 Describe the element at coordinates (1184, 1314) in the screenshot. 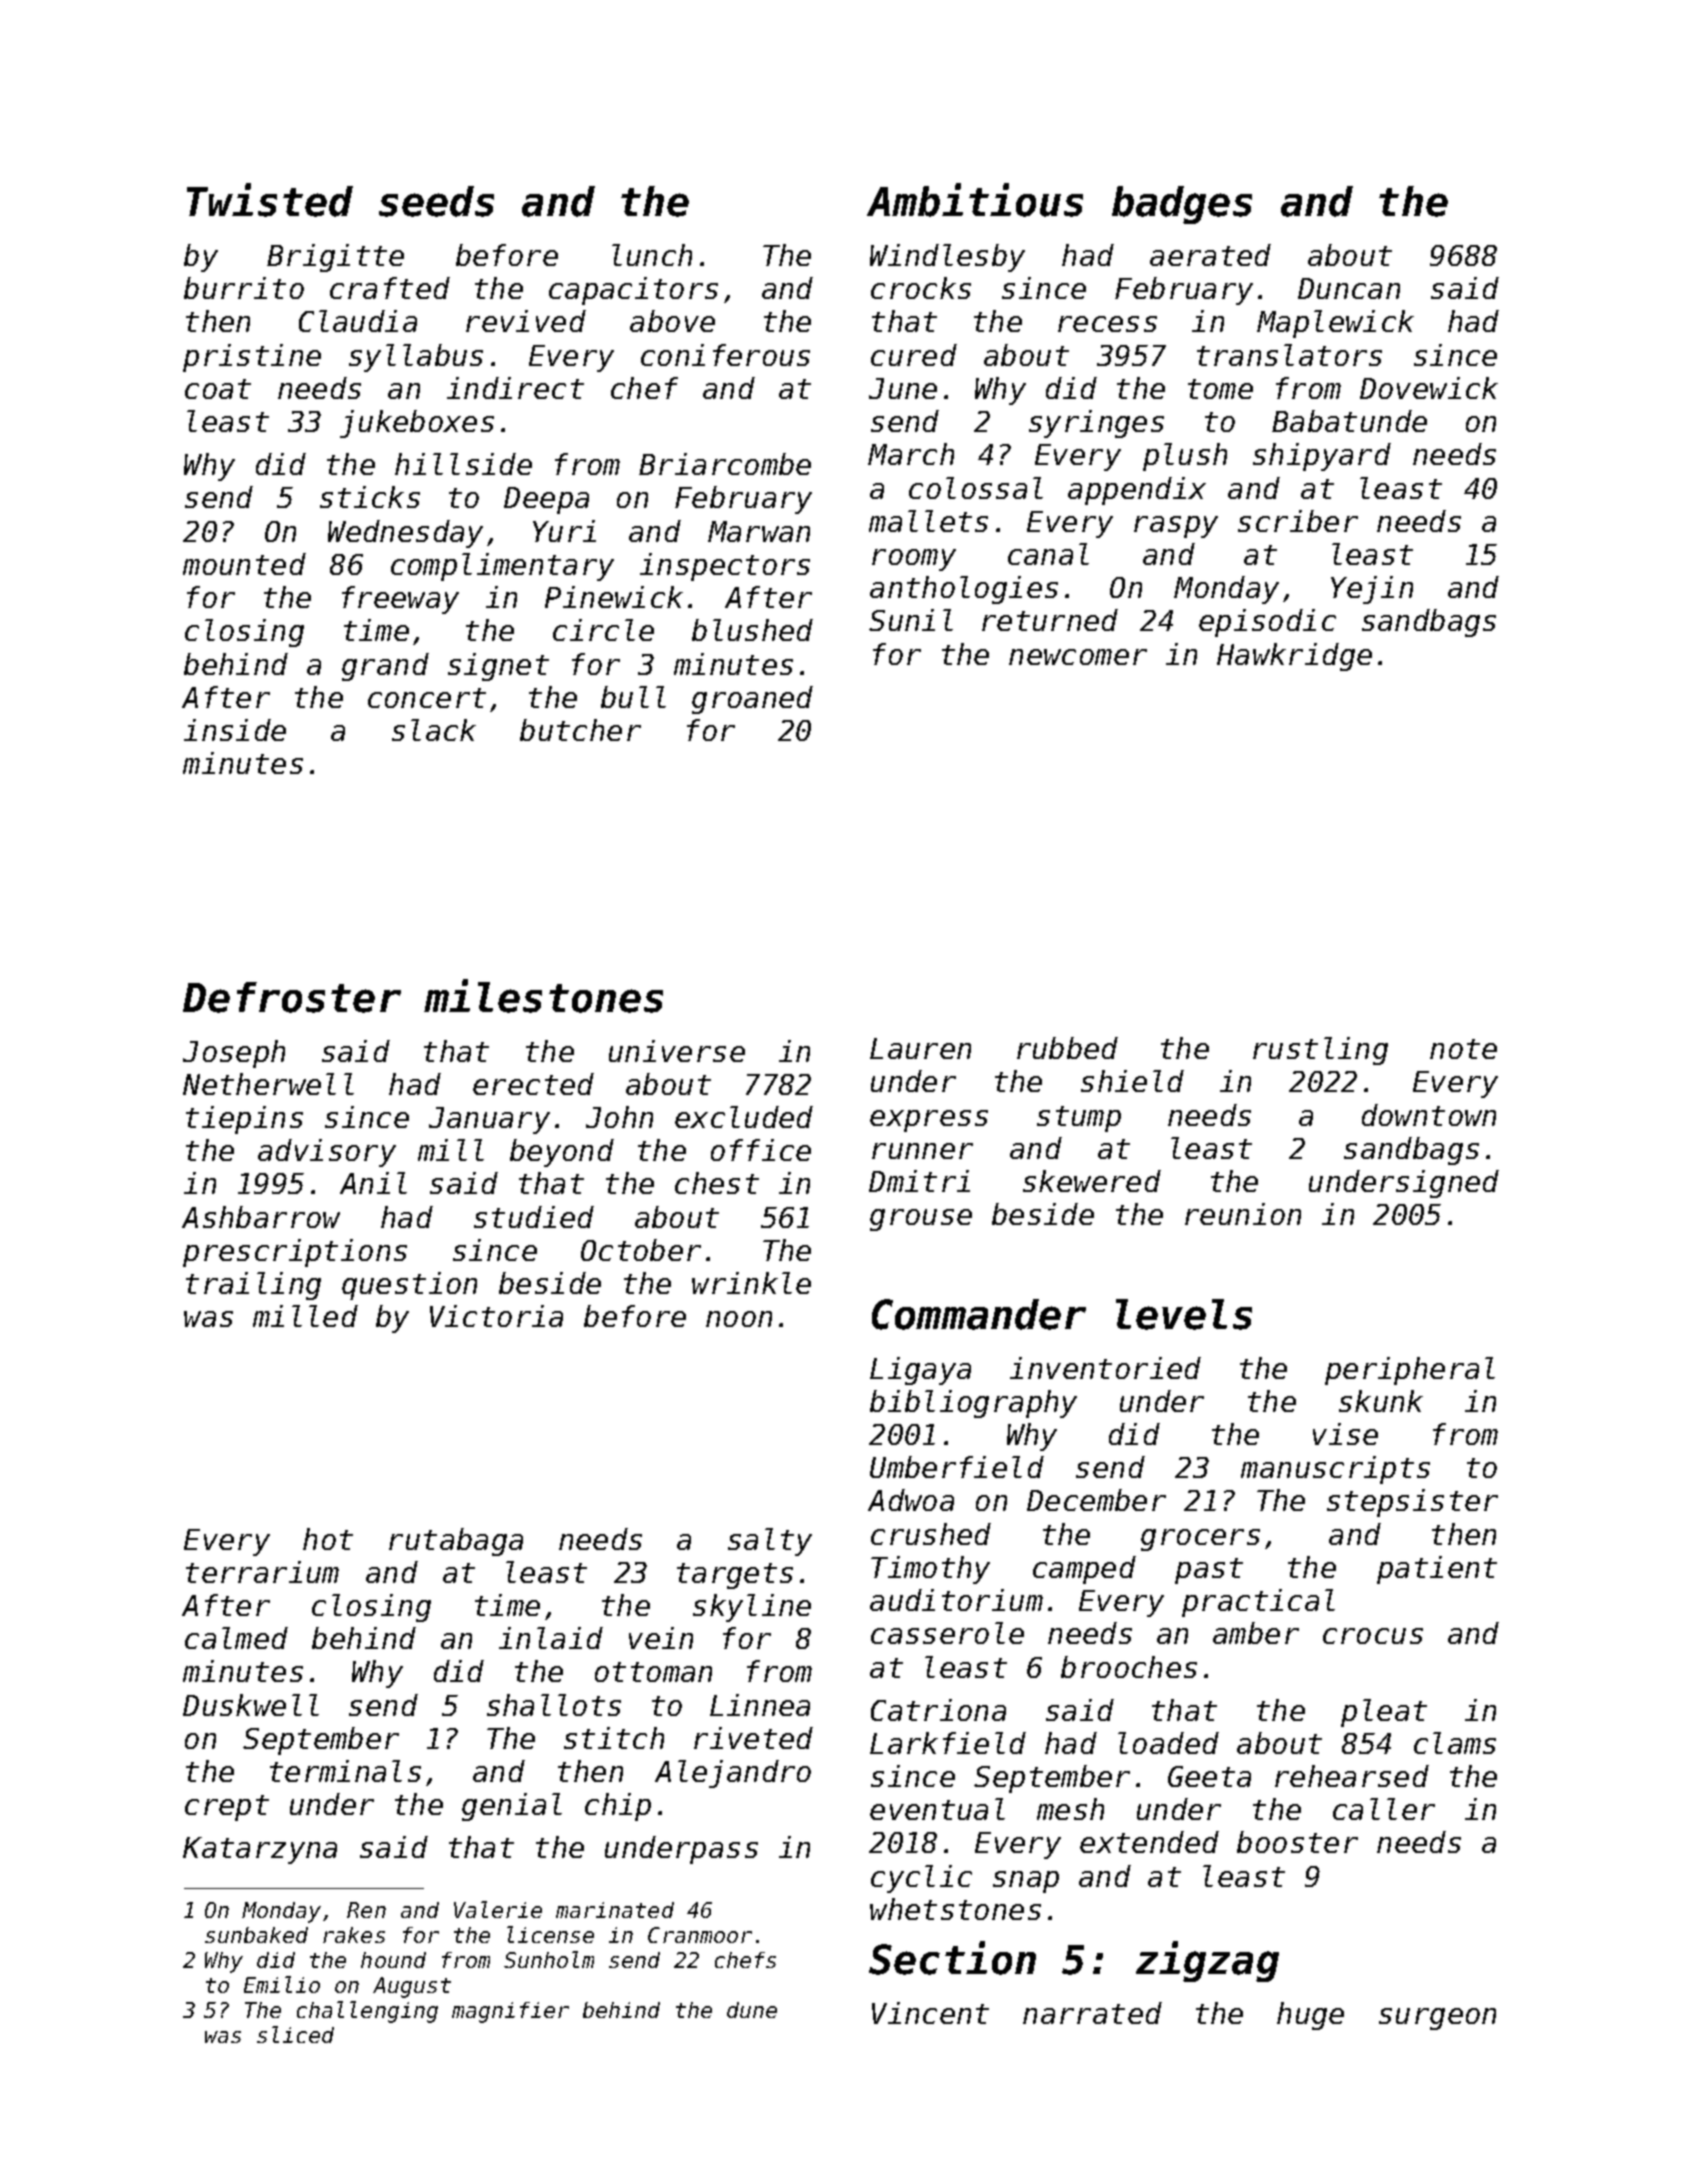

I see `levels` at that location.
